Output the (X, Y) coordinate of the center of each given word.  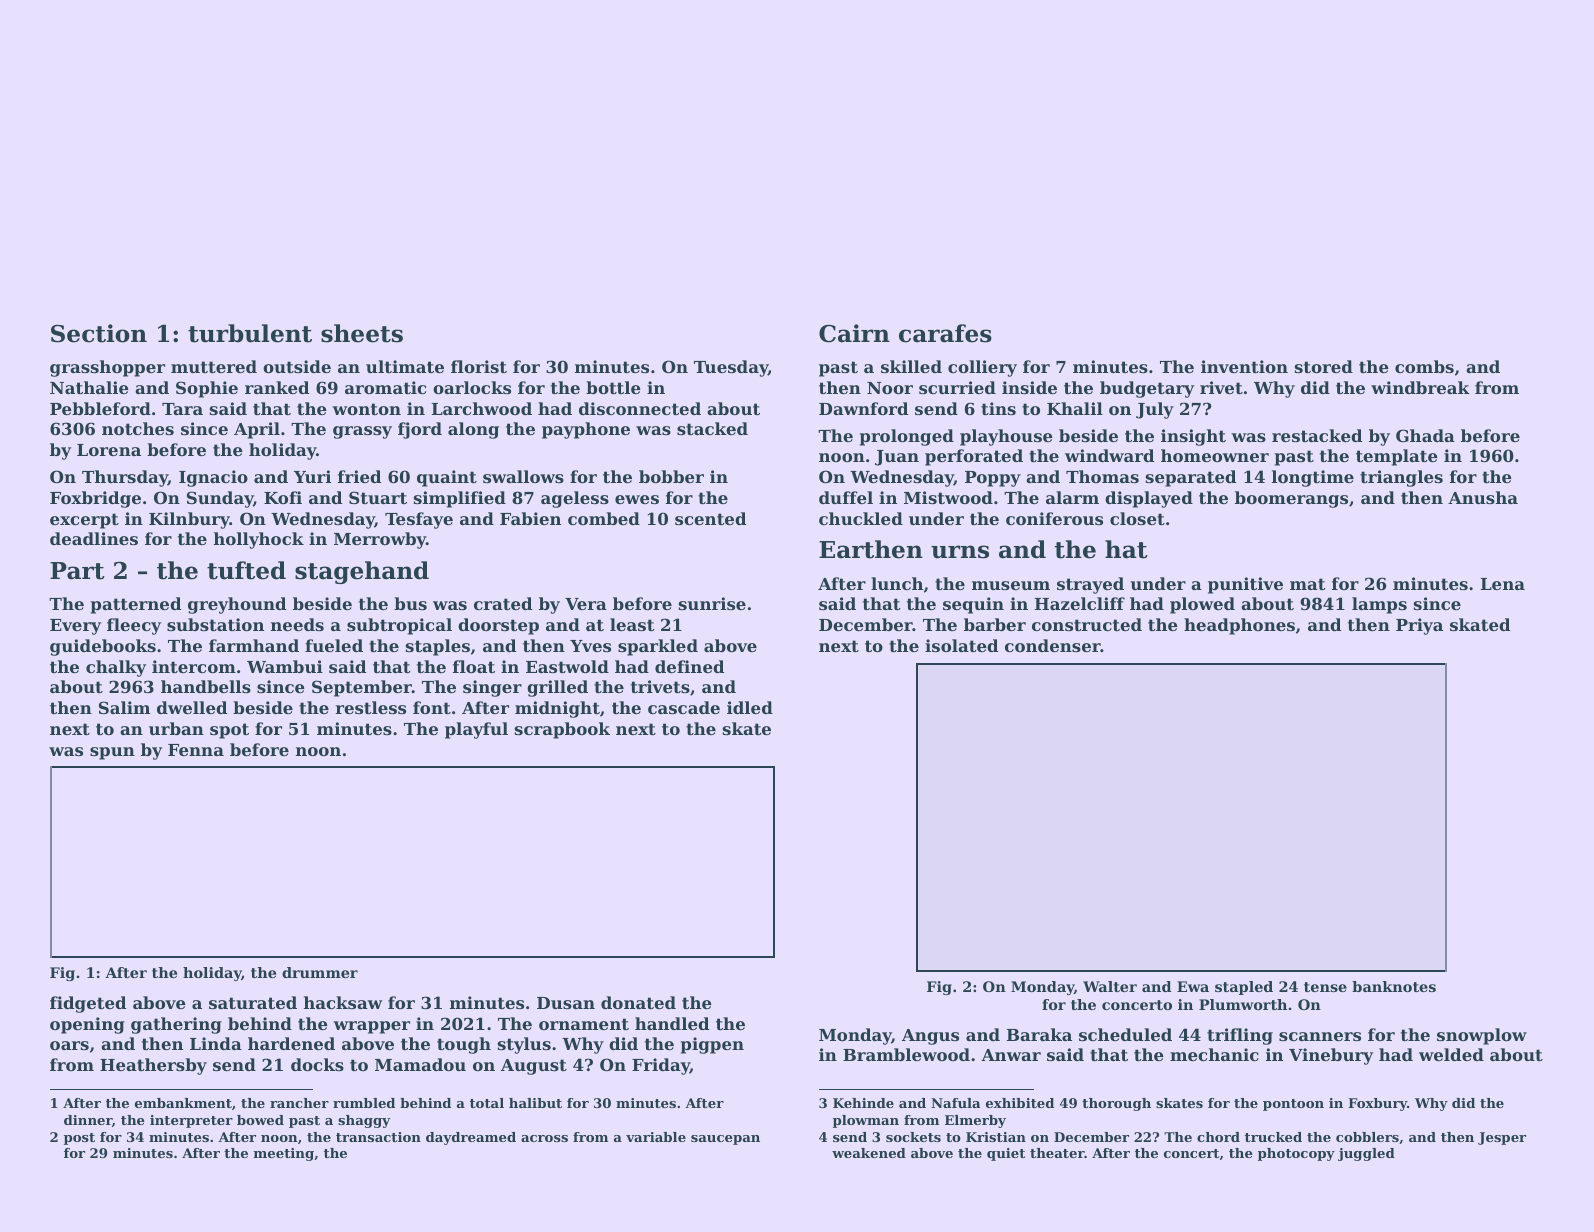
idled (750, 707)
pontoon (1293, 1105)
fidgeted (88, 1004)
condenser (1053, 645)
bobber (671, 476)
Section (99, 333)
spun (112, 753)
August (534, 1067)
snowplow (1482, 1036)
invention (1244, 366)
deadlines (94, 538)
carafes (945, 333)
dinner (88, 1120)
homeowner (1215, 455)
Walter (1110, 986)
